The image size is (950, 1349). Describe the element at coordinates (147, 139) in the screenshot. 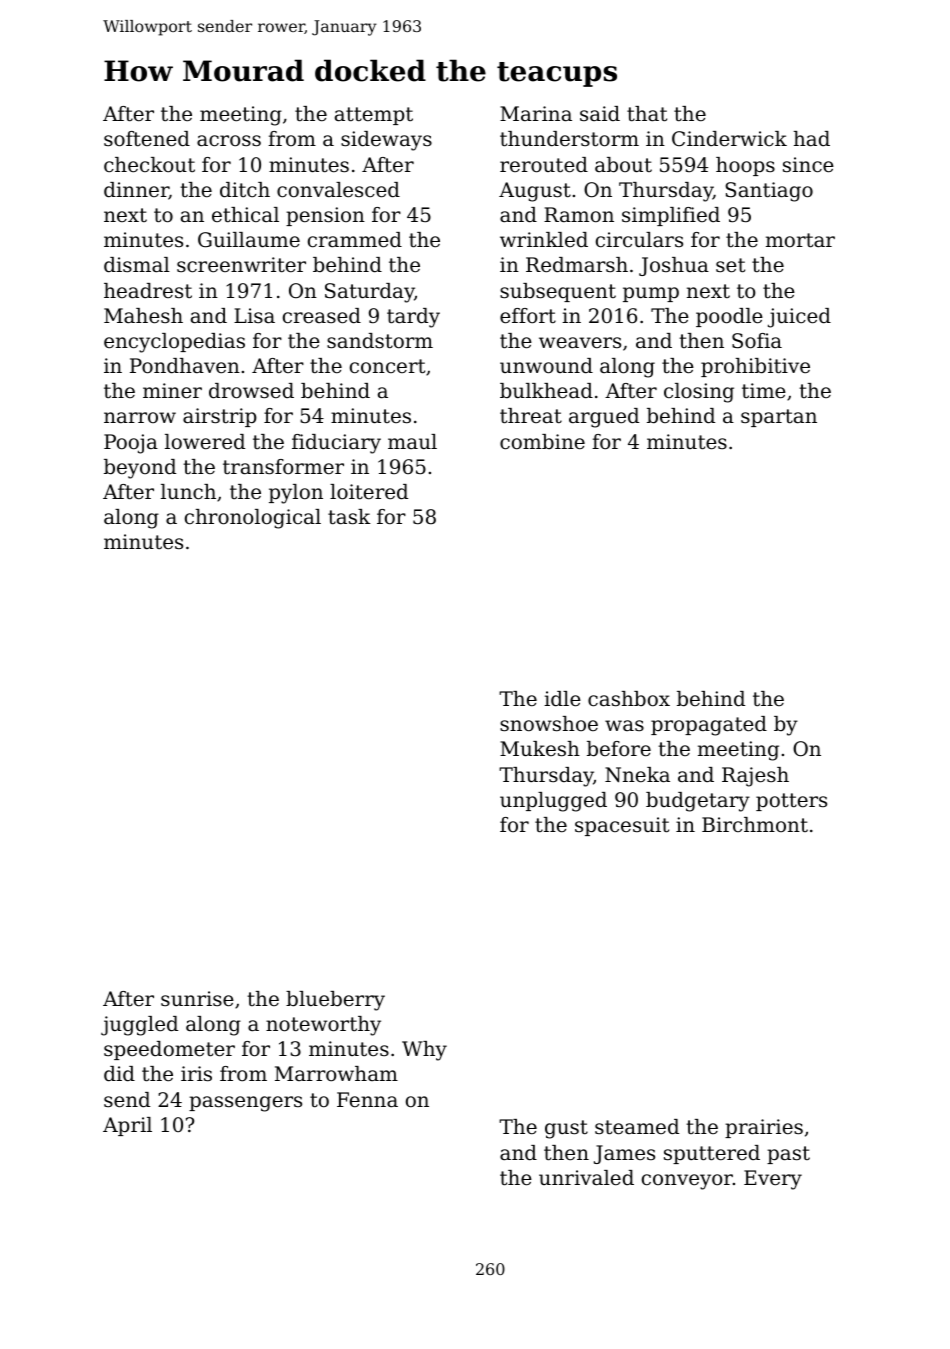

I see `softened` at that location.
